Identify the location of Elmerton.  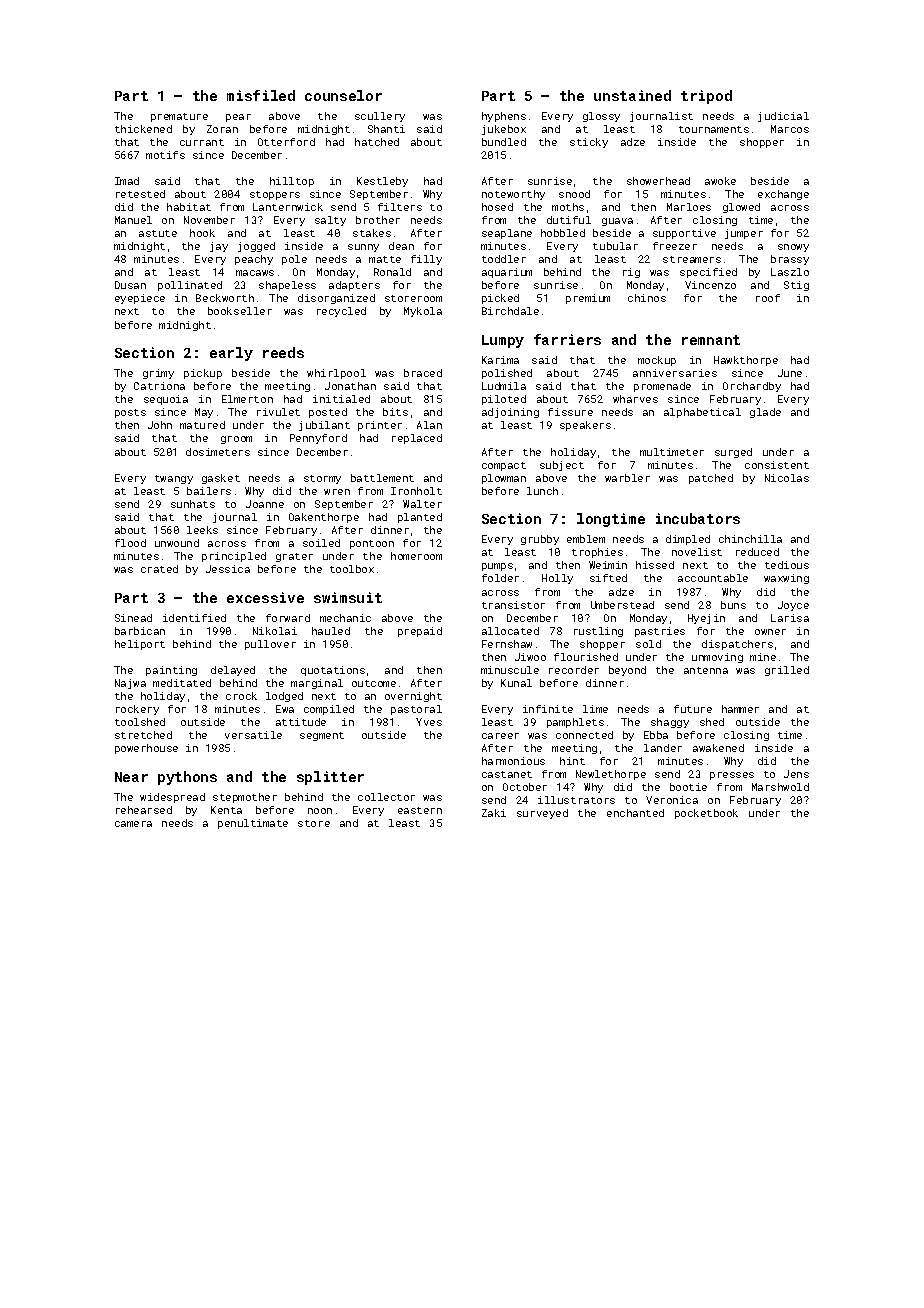
(247, 399).
